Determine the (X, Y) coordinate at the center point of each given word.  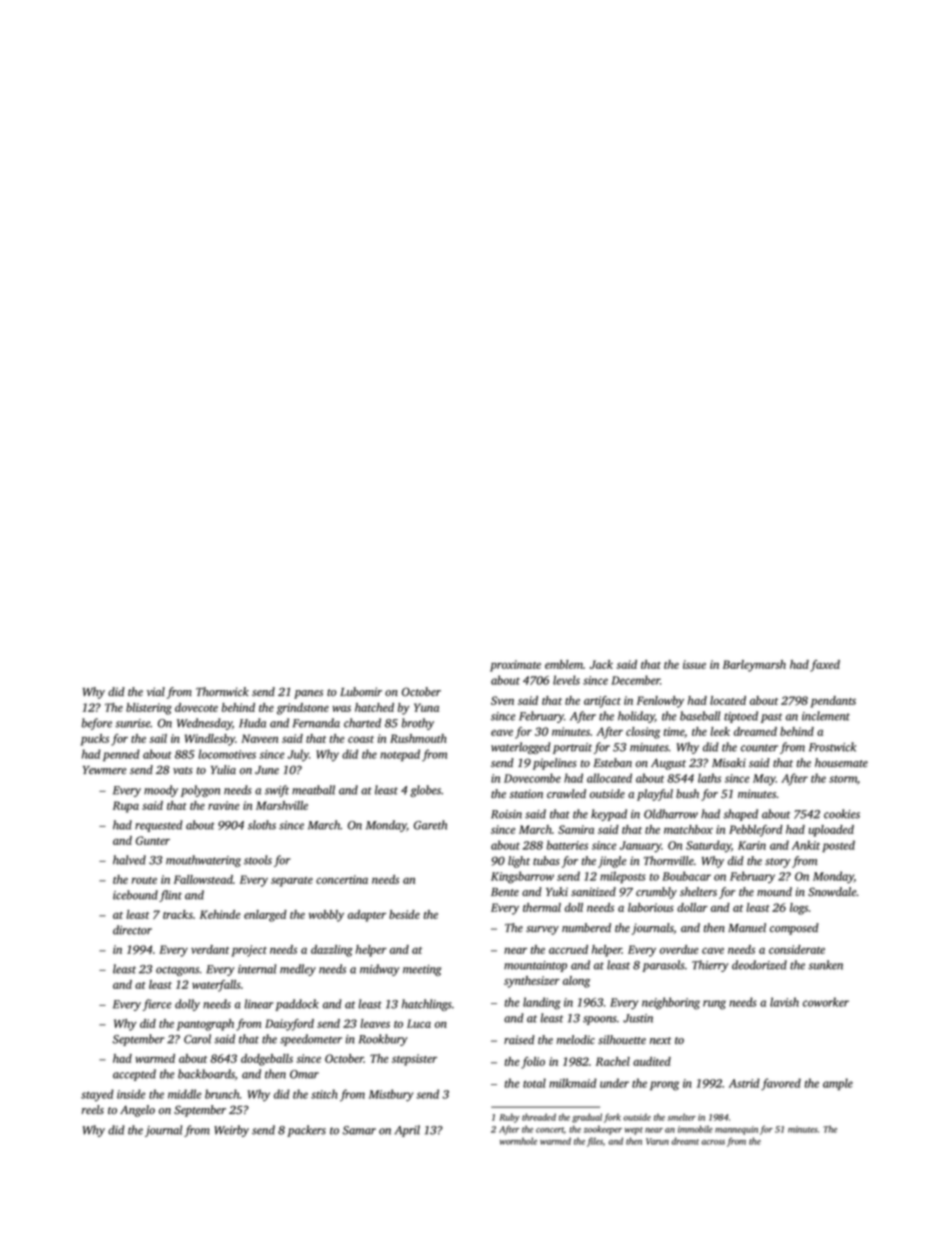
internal (257, 969)
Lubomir (361, 691)
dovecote (196, 707)
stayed (97, 1095)
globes (425, 791)
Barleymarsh (754, 666)
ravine (223, 805)
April (407, 1131)
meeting (422, 970)
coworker (826, 1002)
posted (838, 846)
